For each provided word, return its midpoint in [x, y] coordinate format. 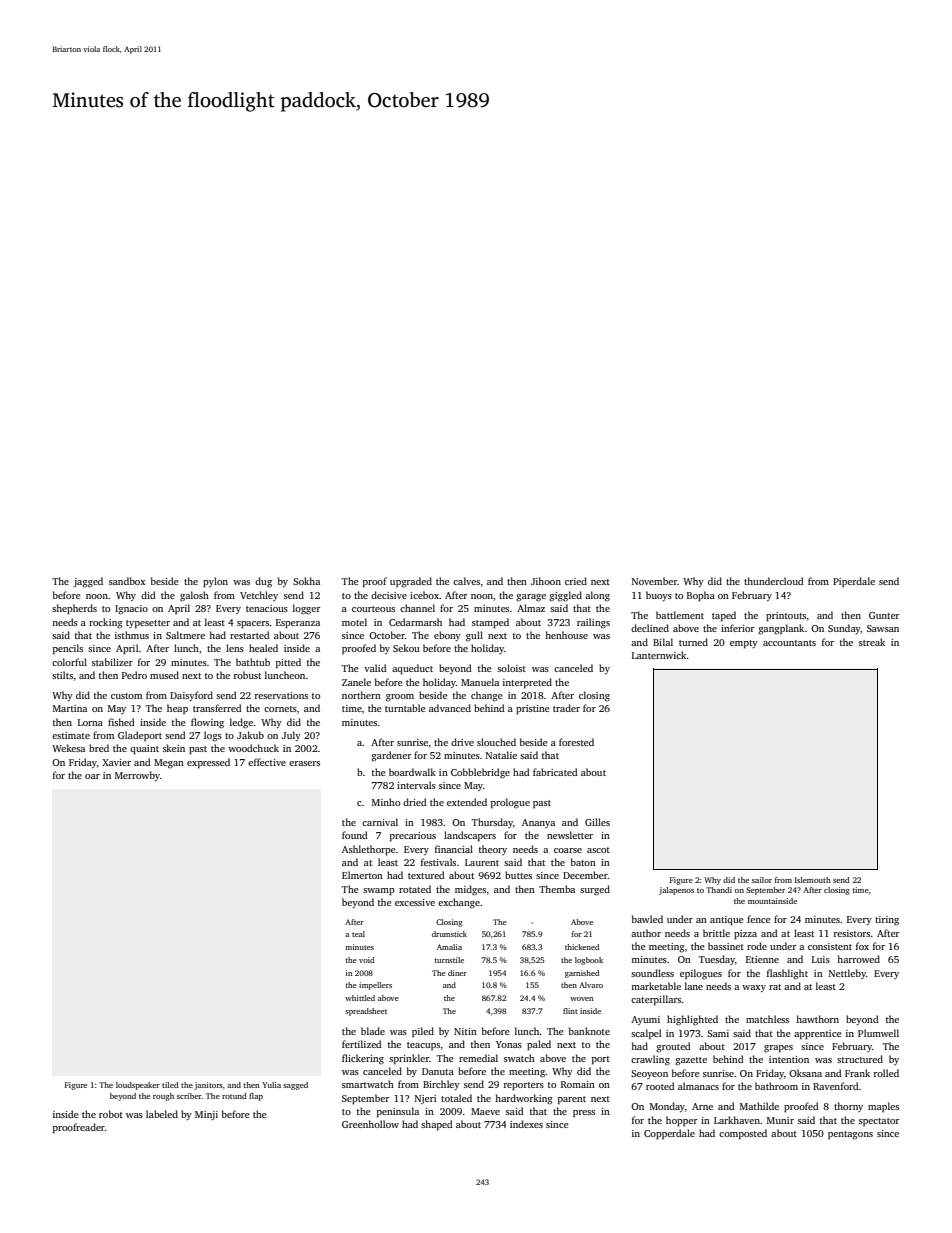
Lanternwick [659, 655]
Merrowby [137, 776]
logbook [589, 961]
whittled [360, 998]
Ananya [538, 823]
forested [576, 742]
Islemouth [813, 880]
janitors [208, 1086]
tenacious [267, 608]
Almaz [531, 608]
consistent [830, 946]
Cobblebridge [480, 773]
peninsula [398, 1112]
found [355, 835]
